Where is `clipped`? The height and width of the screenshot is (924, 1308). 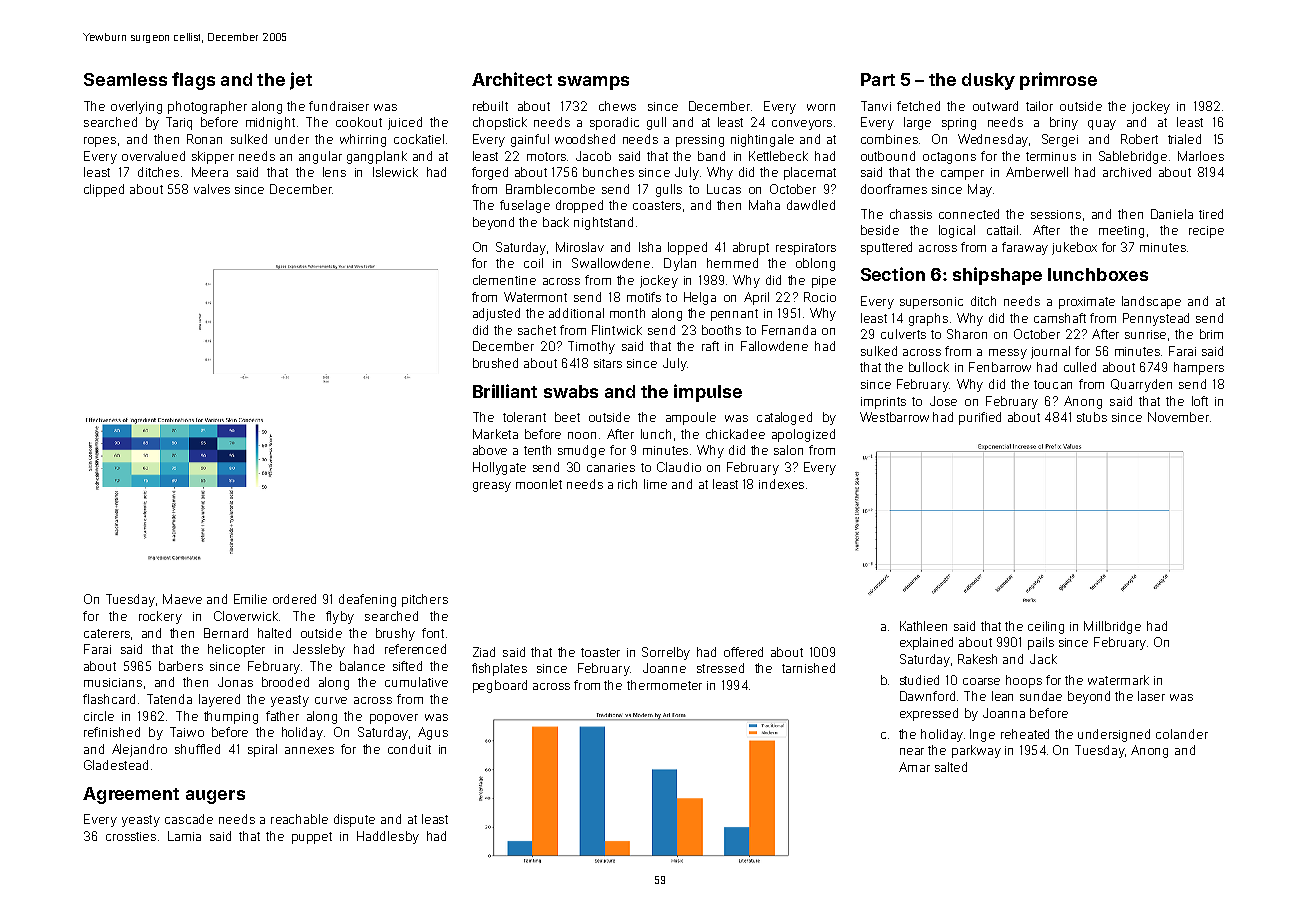
clipped is located at coordinates (104, 190).
